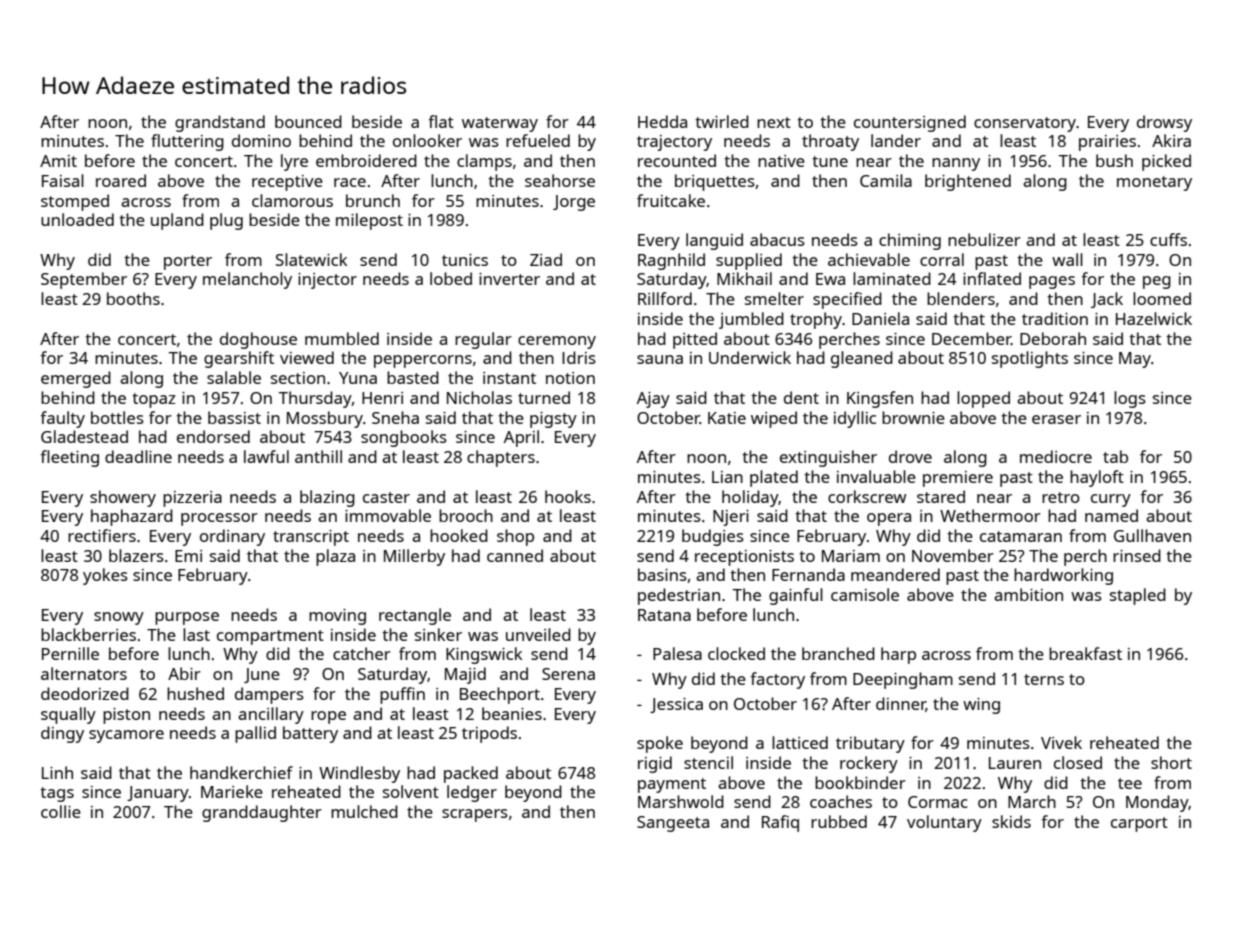 This screenshot has width=1233, height=952. I want to click on fruitcake, so click(671, 200).
